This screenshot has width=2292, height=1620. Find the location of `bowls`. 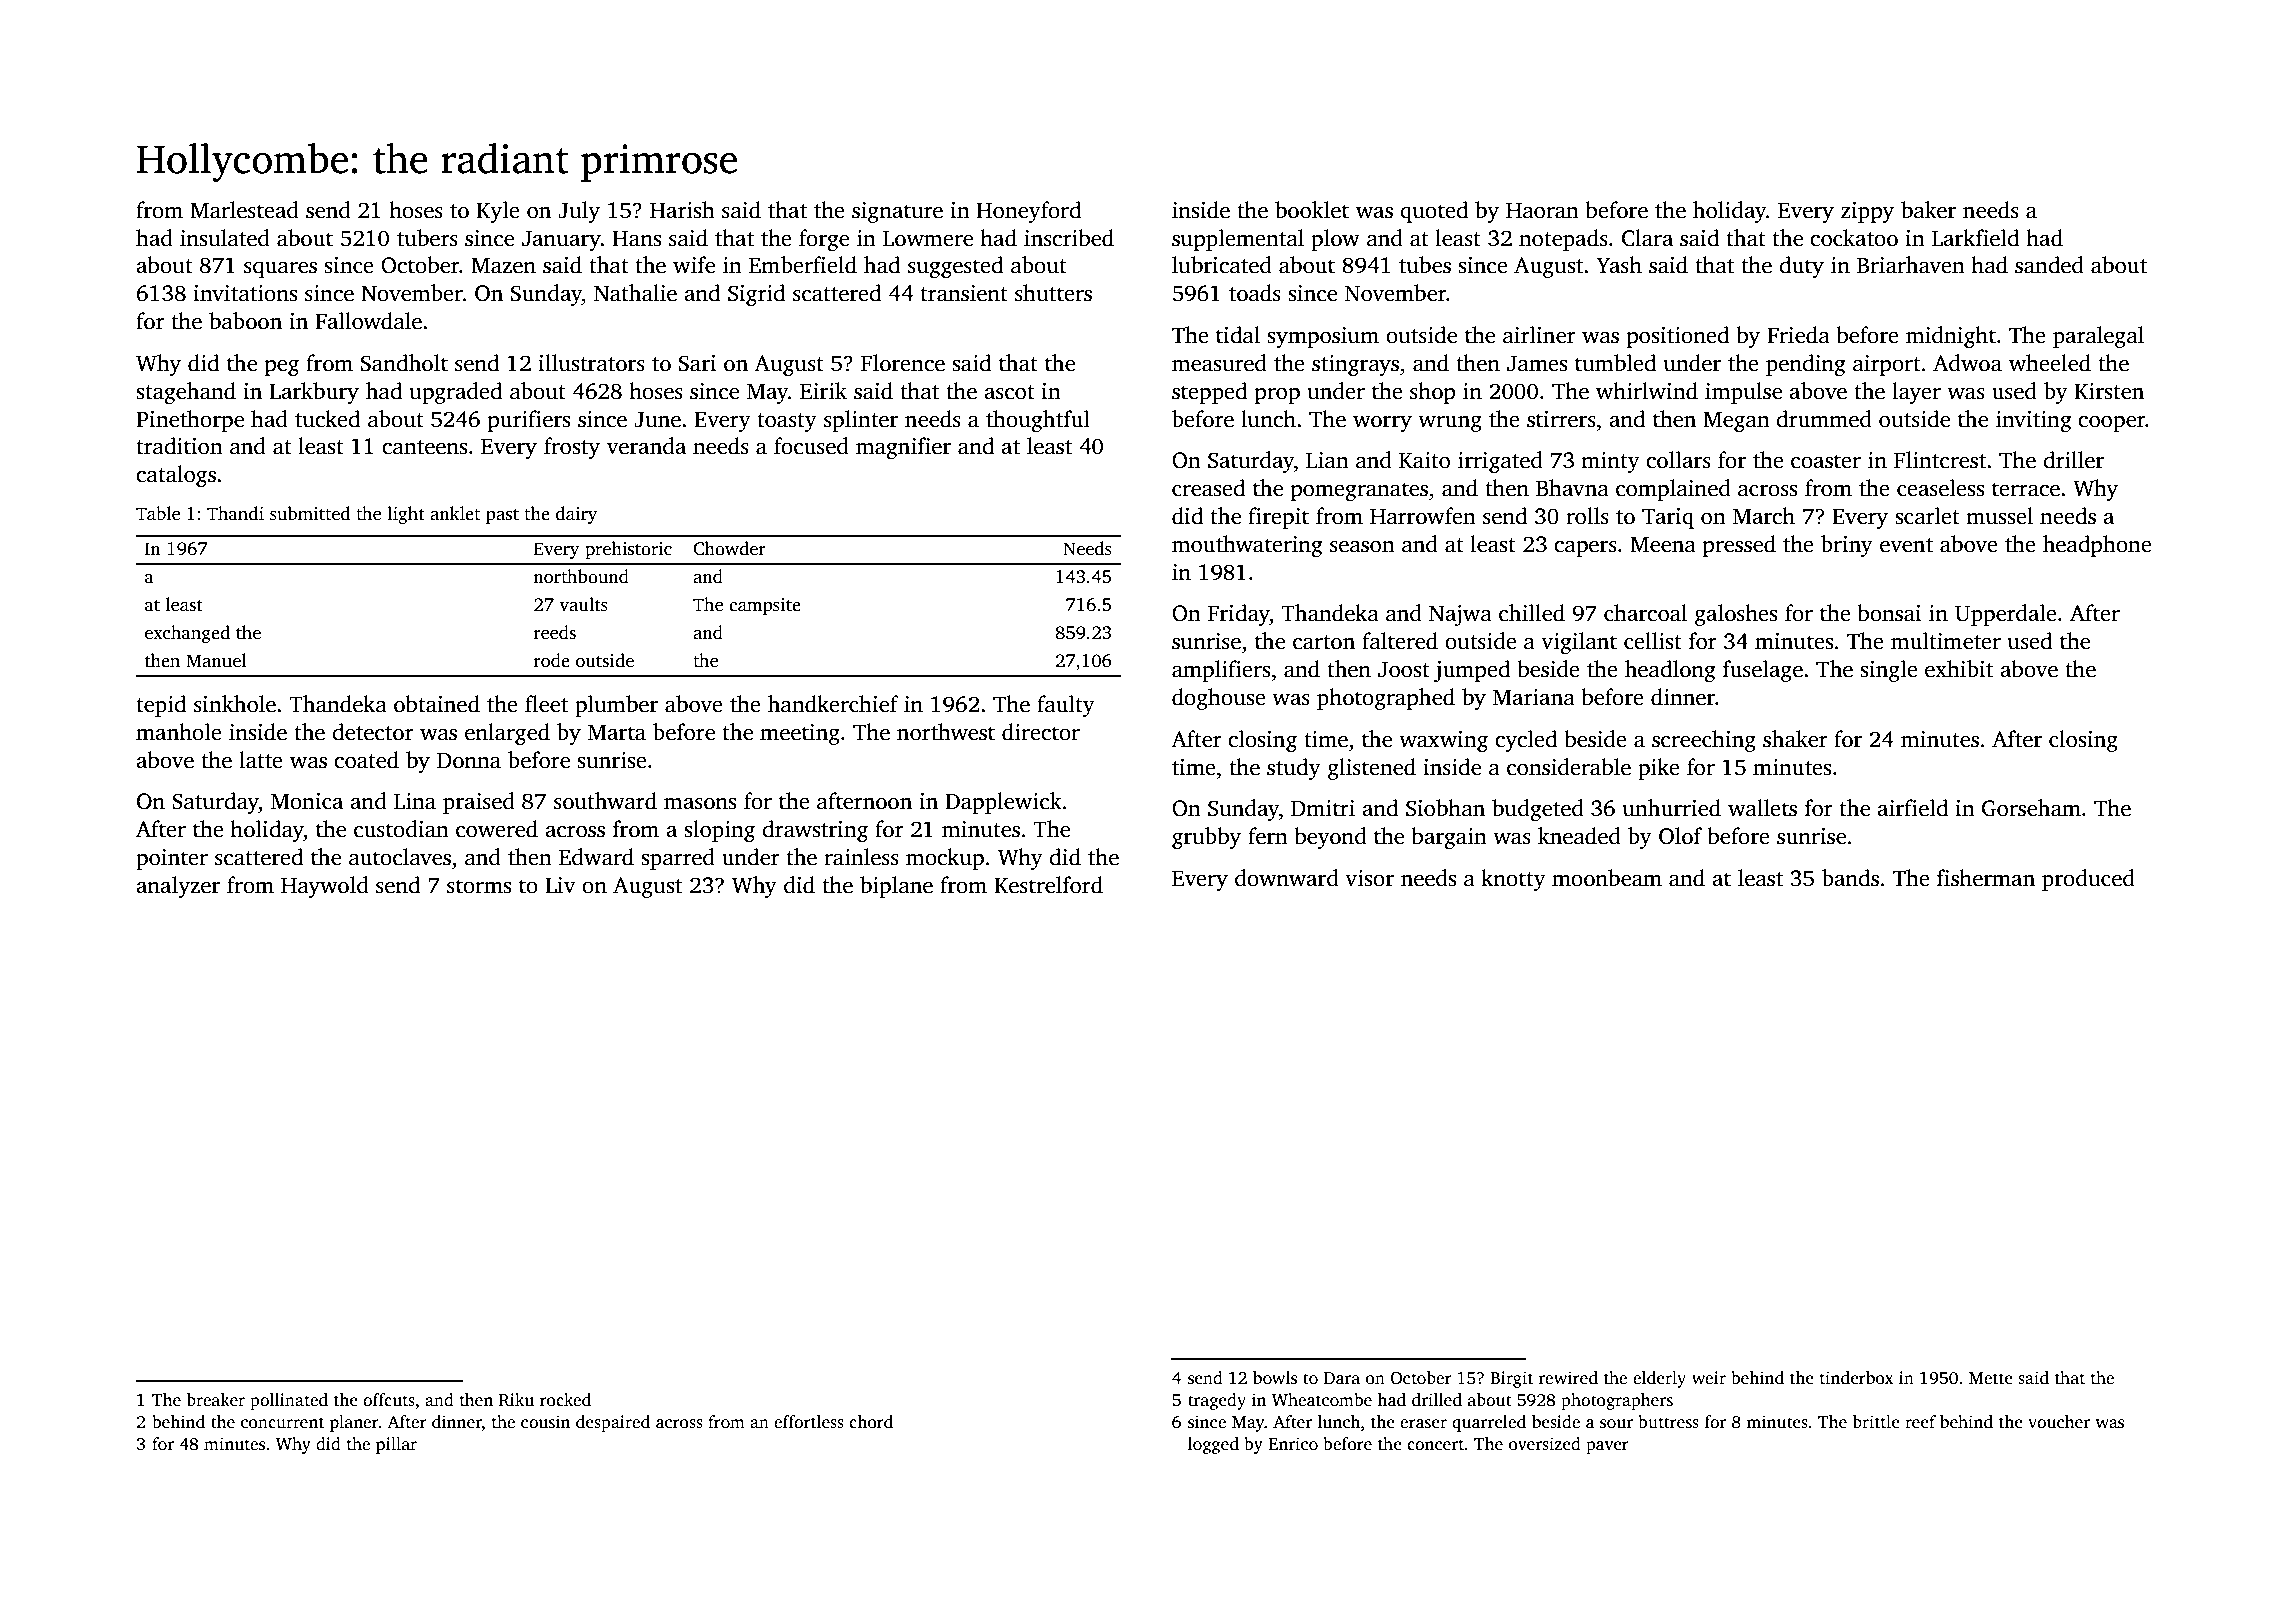

bowls is located at coordinates (1275, 1378).
